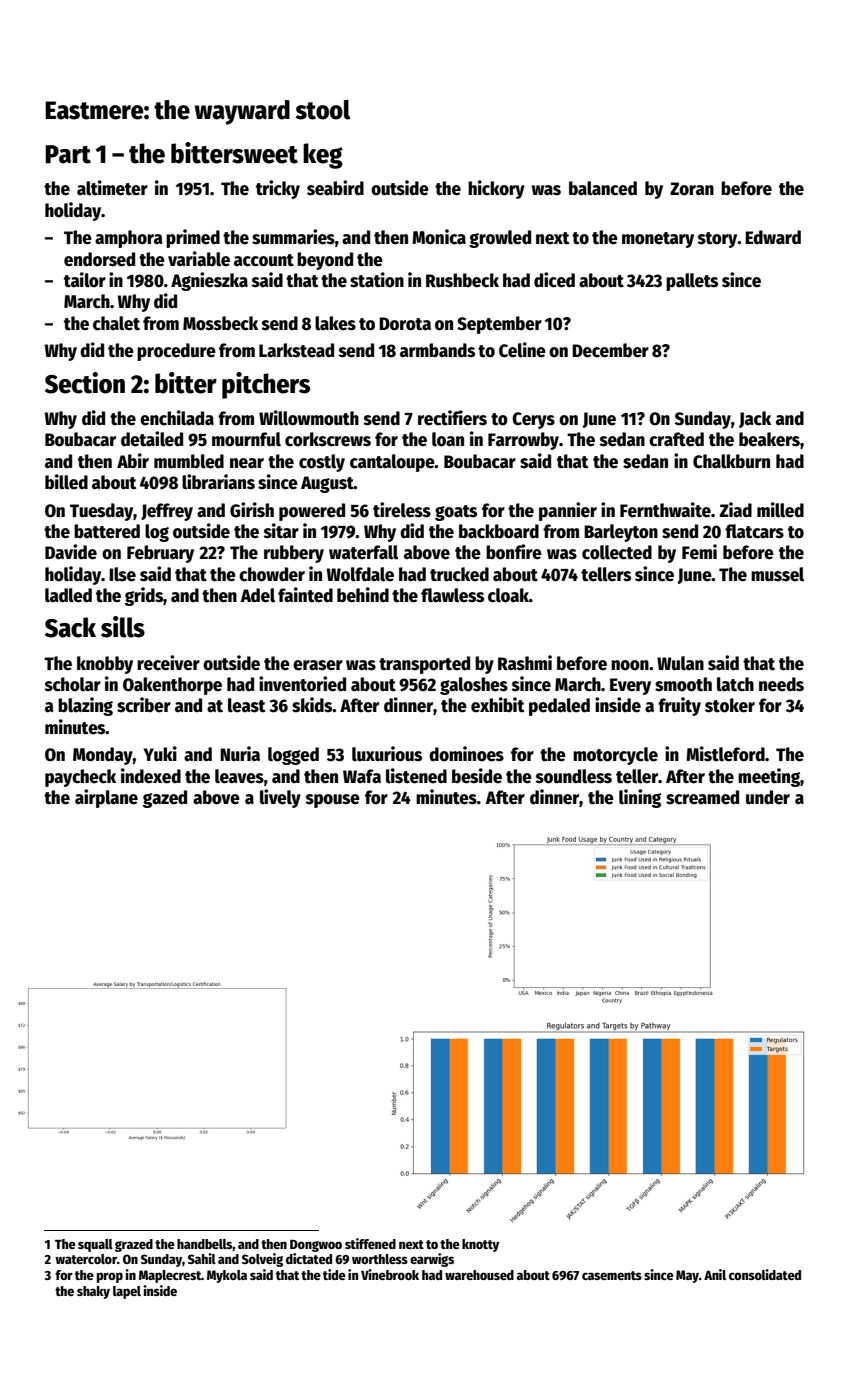 The width and height of the screenshot is (849, 1400). I want to click on Part, so click(68, 154).
